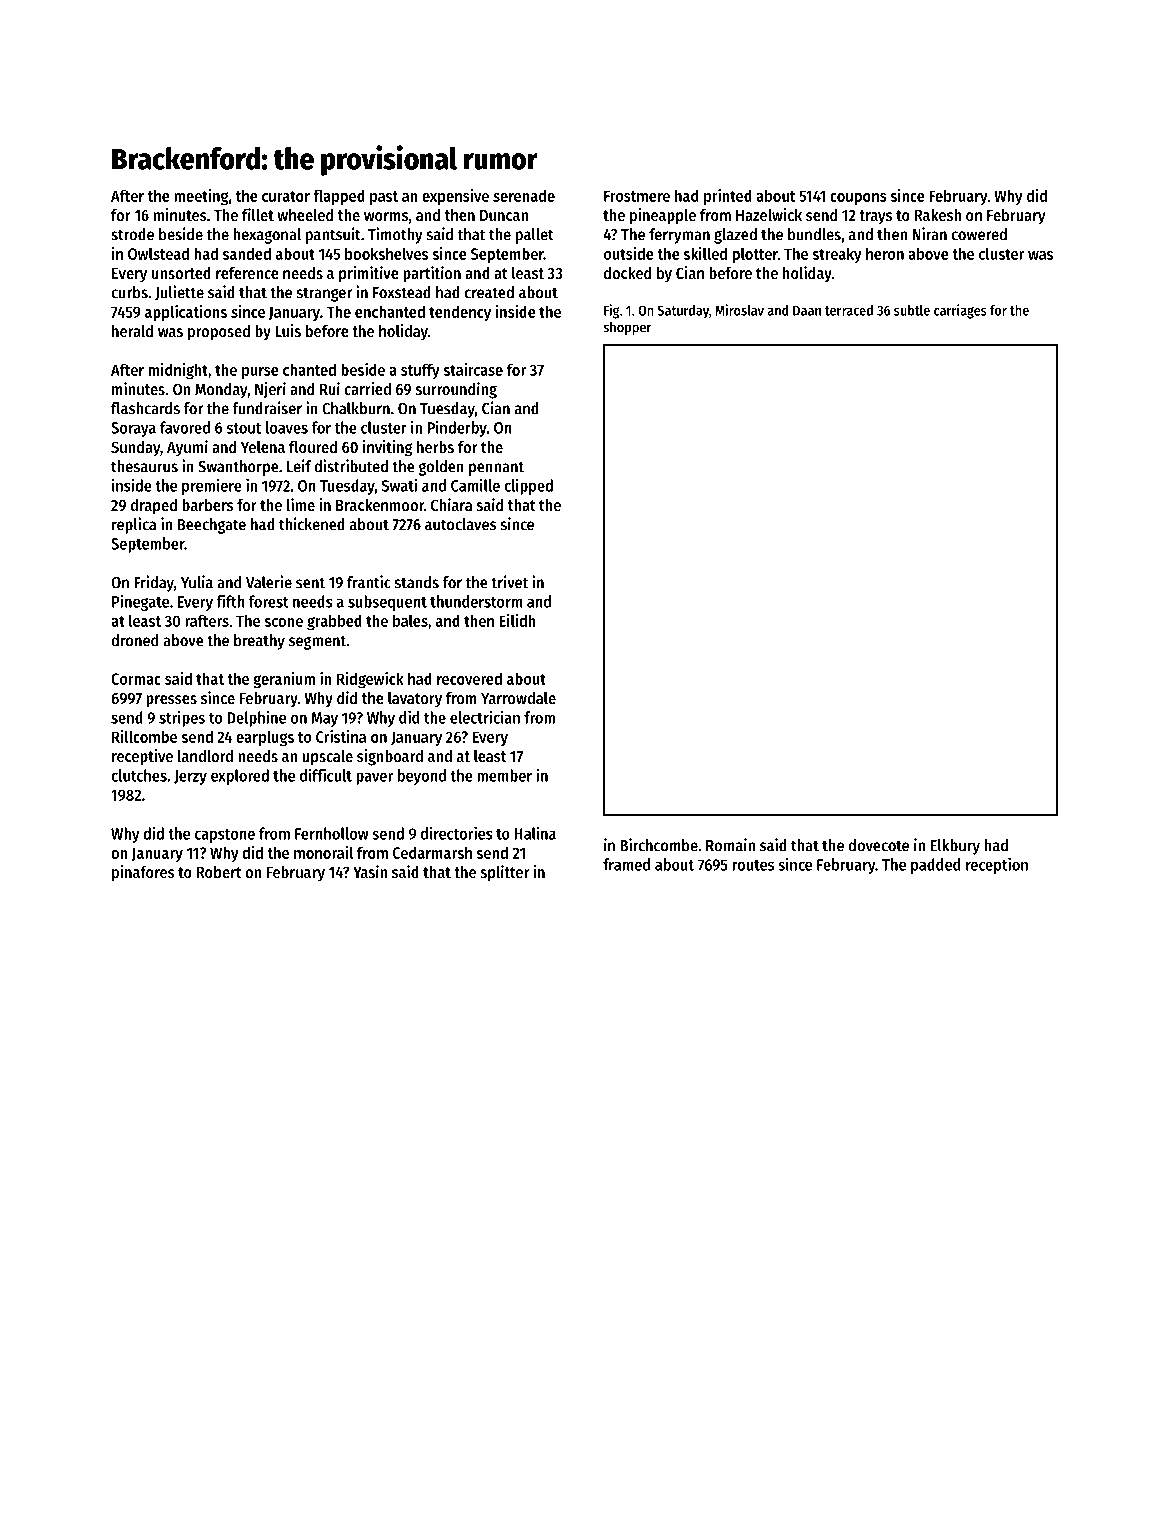  I want to click on Frostmere, so click(637, 196).
